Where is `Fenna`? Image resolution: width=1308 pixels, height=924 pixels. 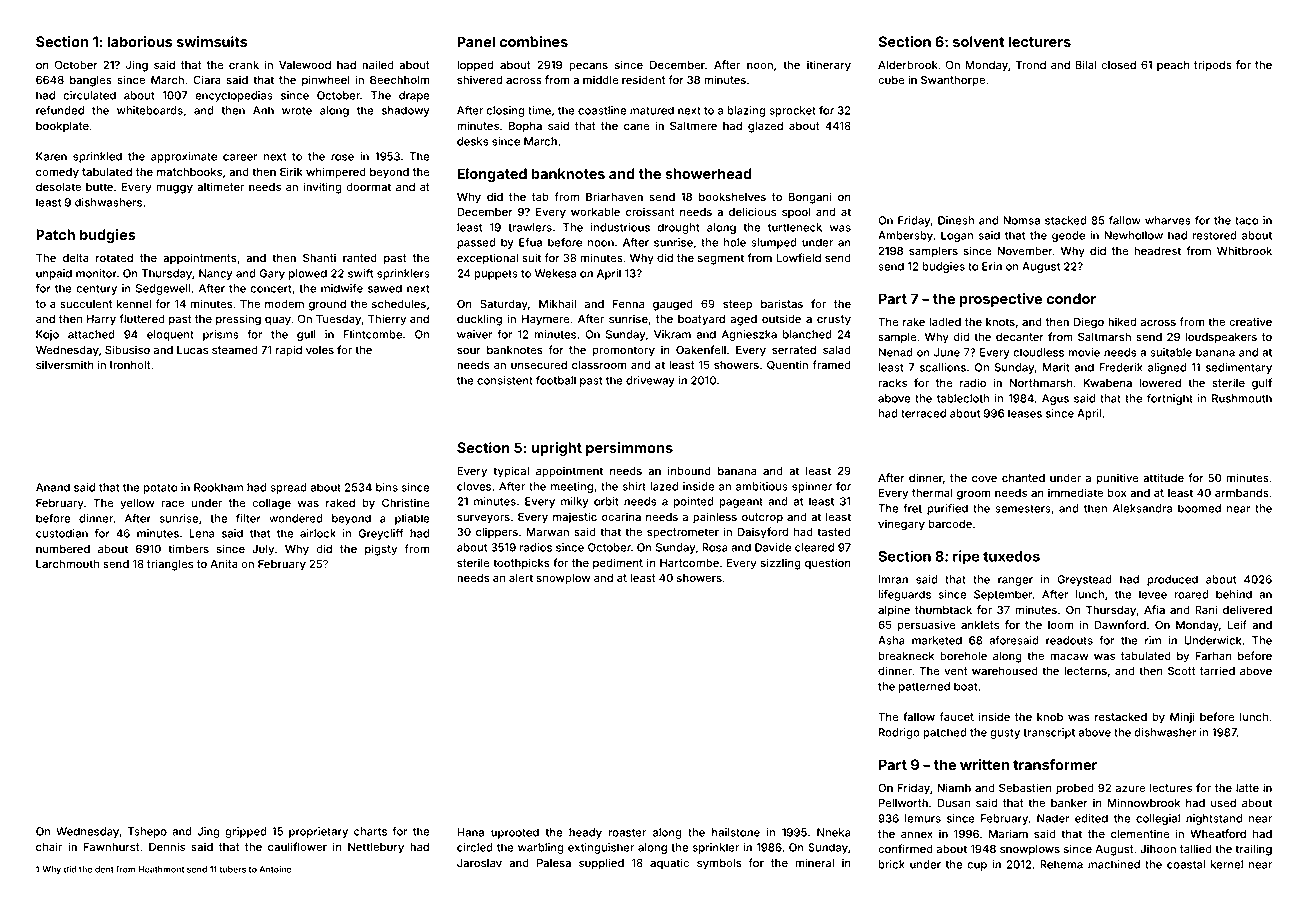 Fenna is located at coordinates (628, 304).
